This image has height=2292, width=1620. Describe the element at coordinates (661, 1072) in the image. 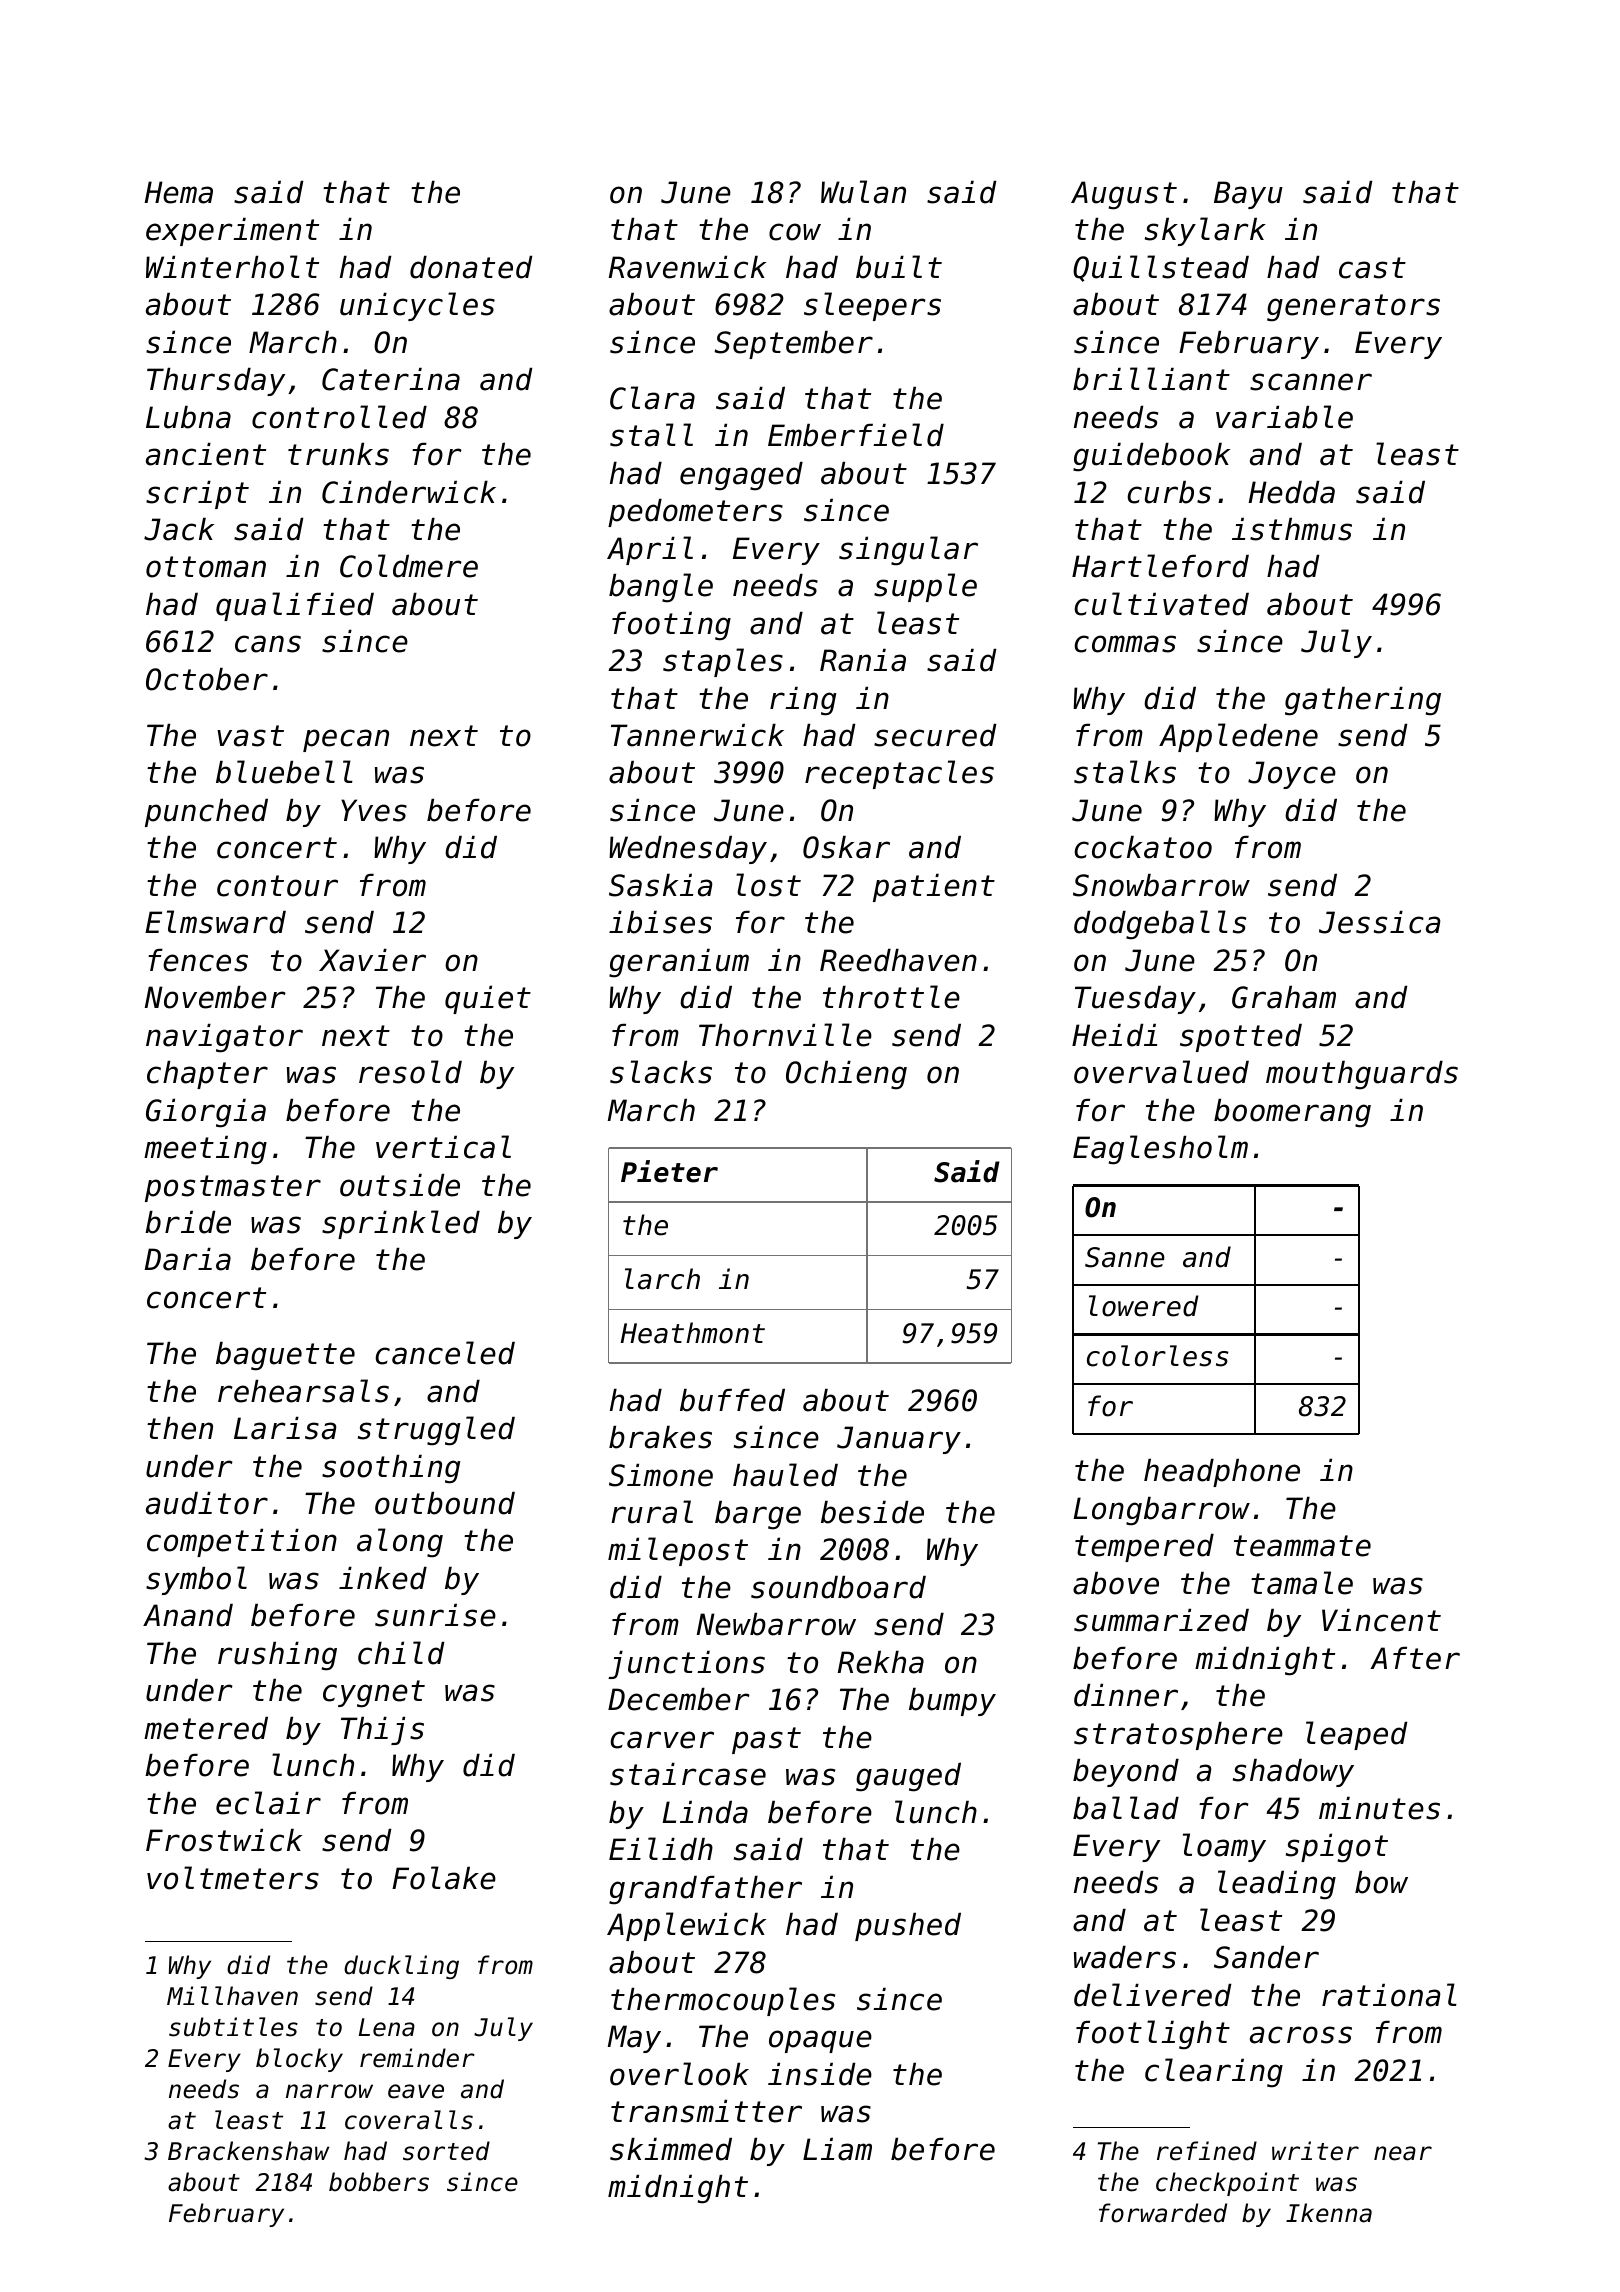

I see `slacks` at that location.
